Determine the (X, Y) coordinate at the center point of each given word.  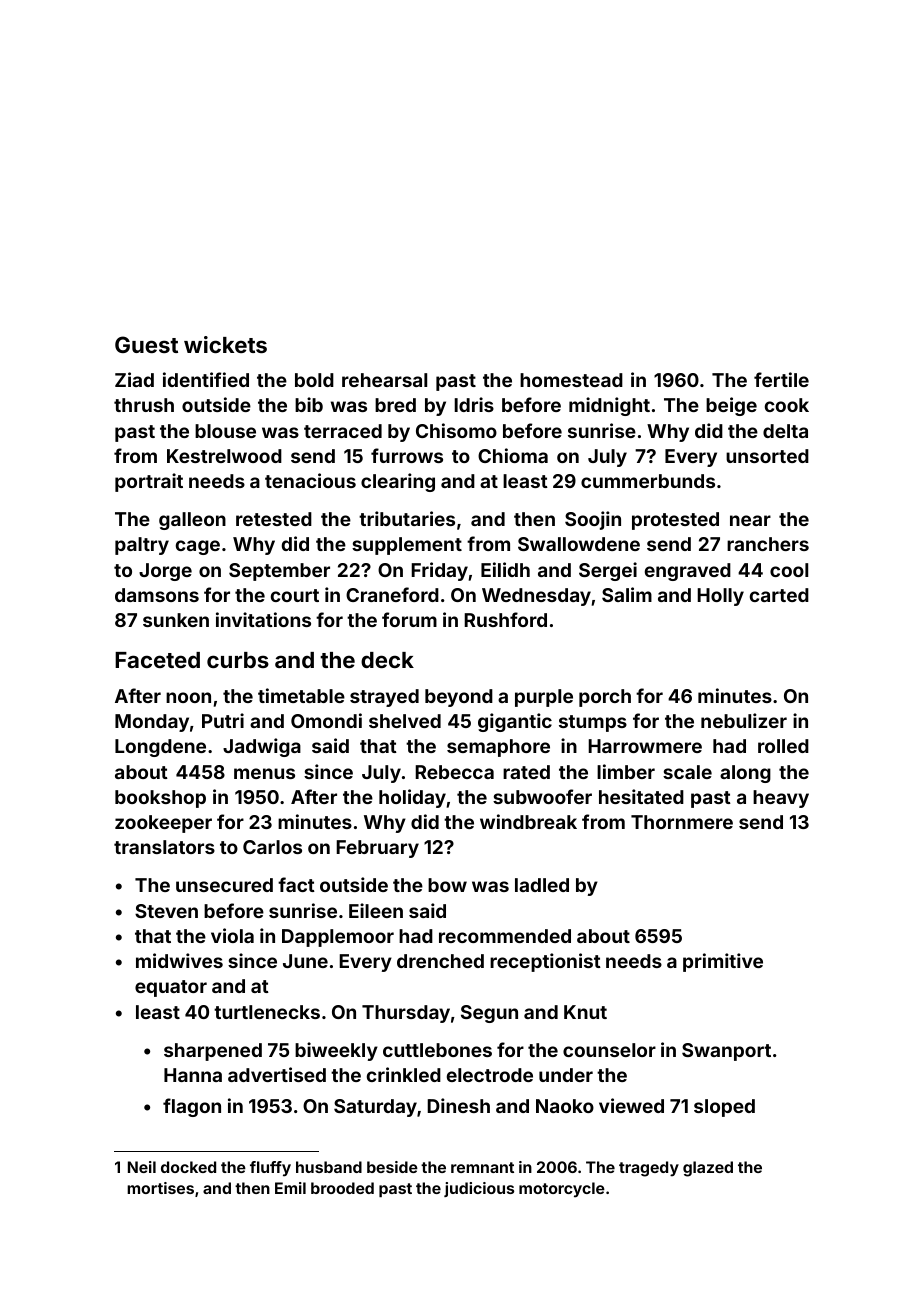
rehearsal (384, 380)
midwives (179, 960)
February (377, 849)
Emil (290, 1188)
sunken (176, 620)
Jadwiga (262, 747)
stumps (593, 723)
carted (779, 595)
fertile (781, 379)
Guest (146, 344)
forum (409, 619)
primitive (723, 962)
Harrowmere (645, 746)
